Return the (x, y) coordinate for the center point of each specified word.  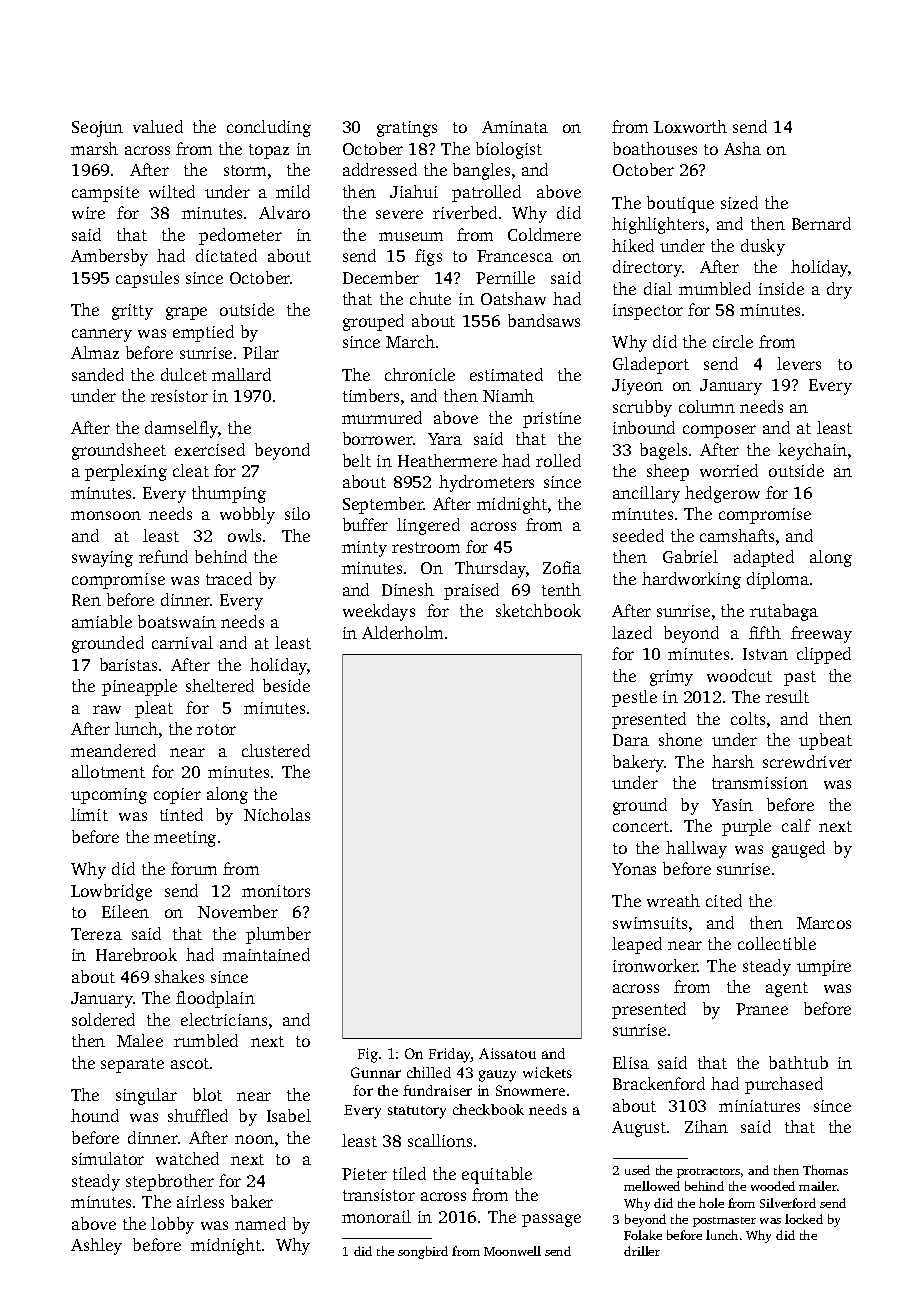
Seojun (97, 129)
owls (244, 535)
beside (286, 685)
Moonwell (512, 1251)
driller (642, 1251)
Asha (742, 148)
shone (680, 739)
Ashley (96, 1246)
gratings (407, 129)
